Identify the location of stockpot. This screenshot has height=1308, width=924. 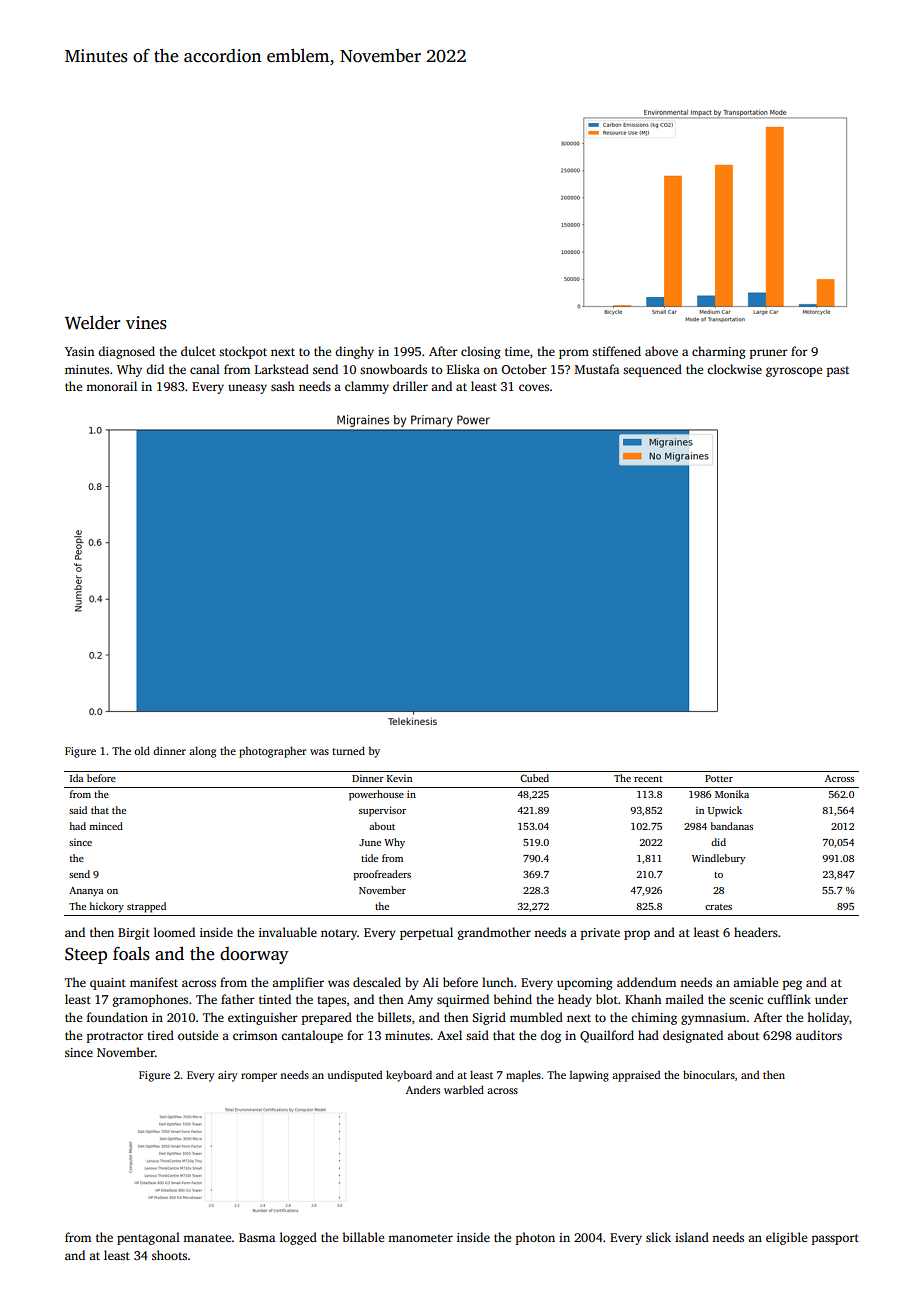
(243, 352).
